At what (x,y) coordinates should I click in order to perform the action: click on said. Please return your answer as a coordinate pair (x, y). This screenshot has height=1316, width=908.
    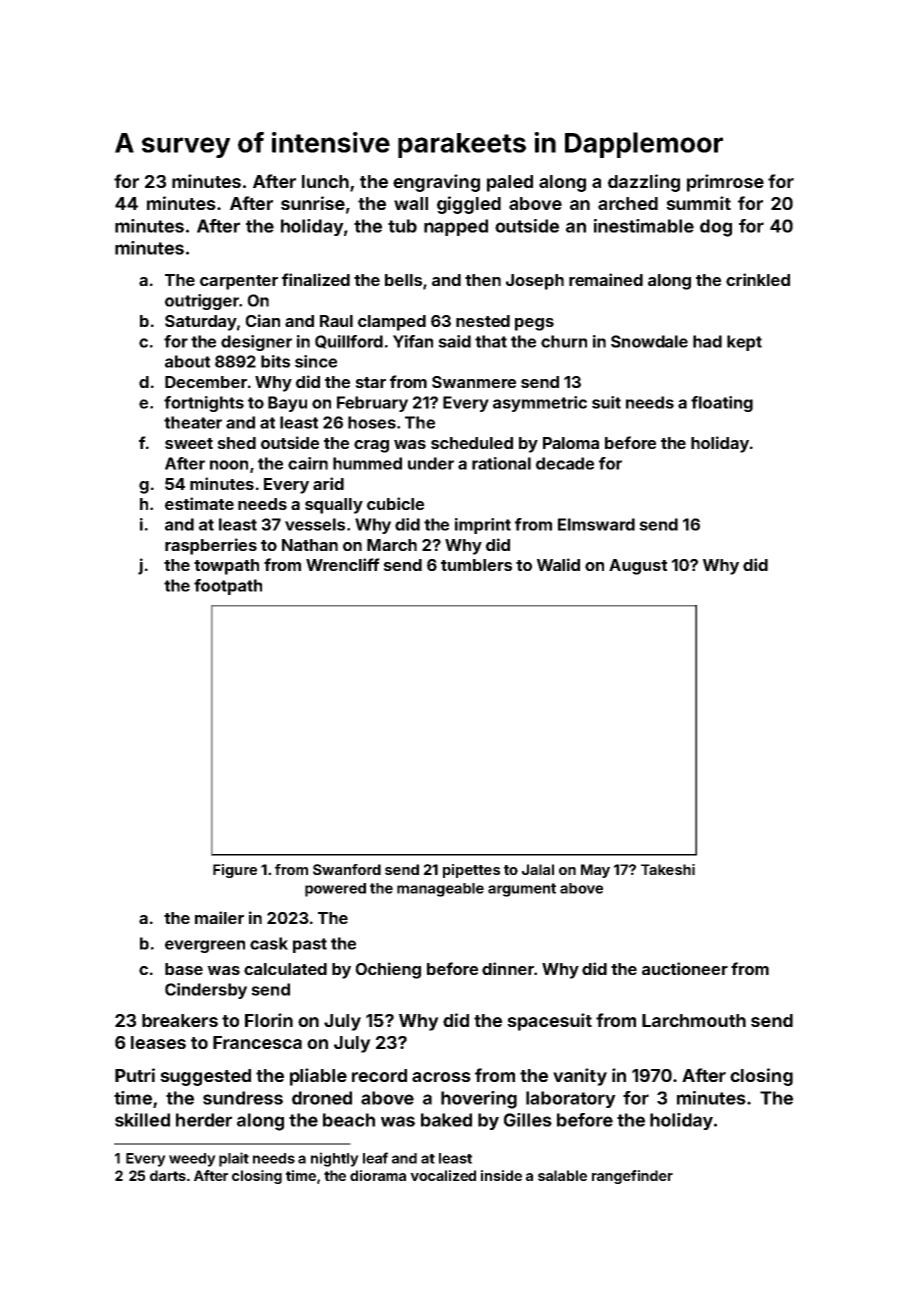
    Looking at the image, I should click on (454, 341).
